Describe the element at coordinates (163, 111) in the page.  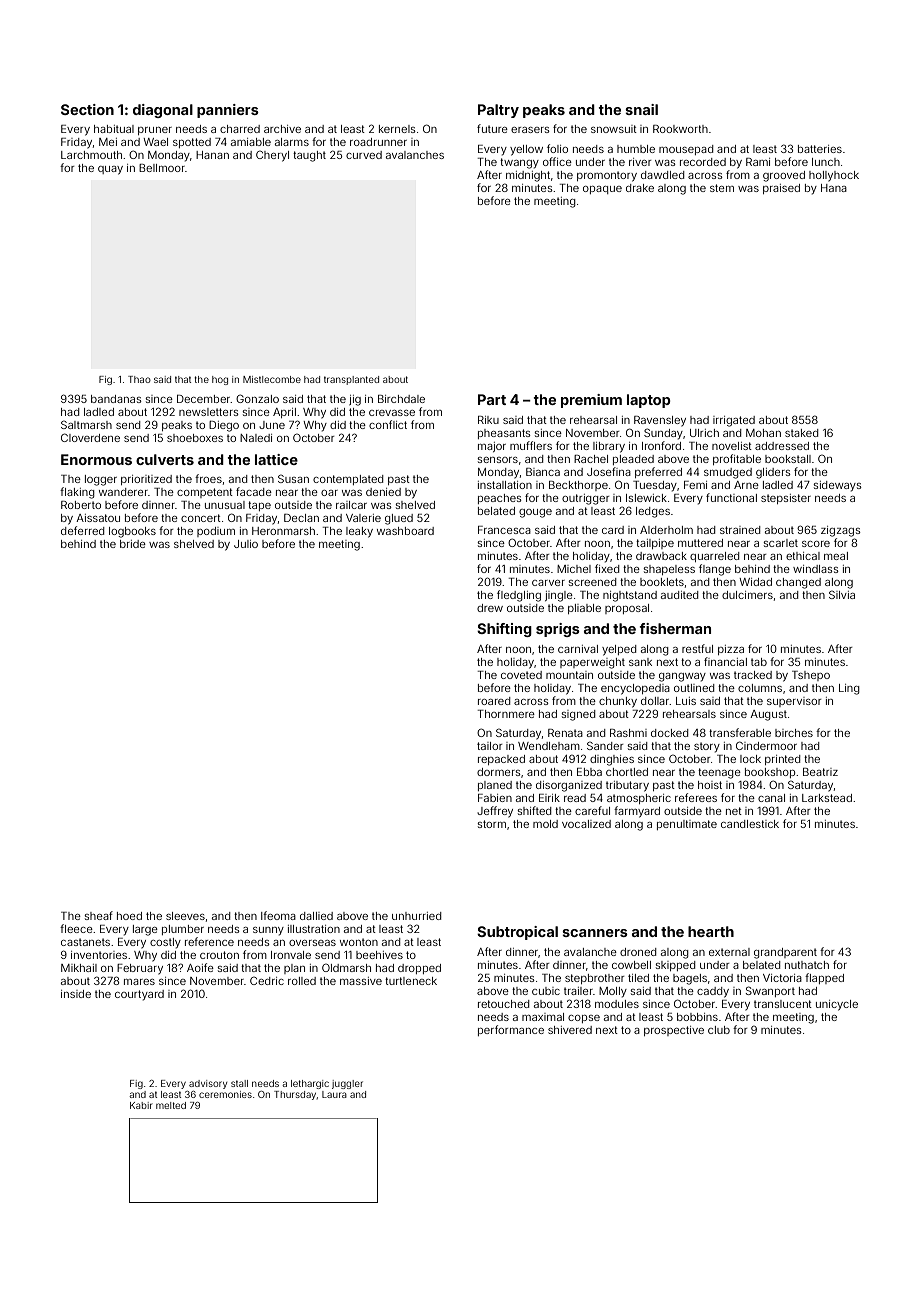
I see `diagonal` at that location.
